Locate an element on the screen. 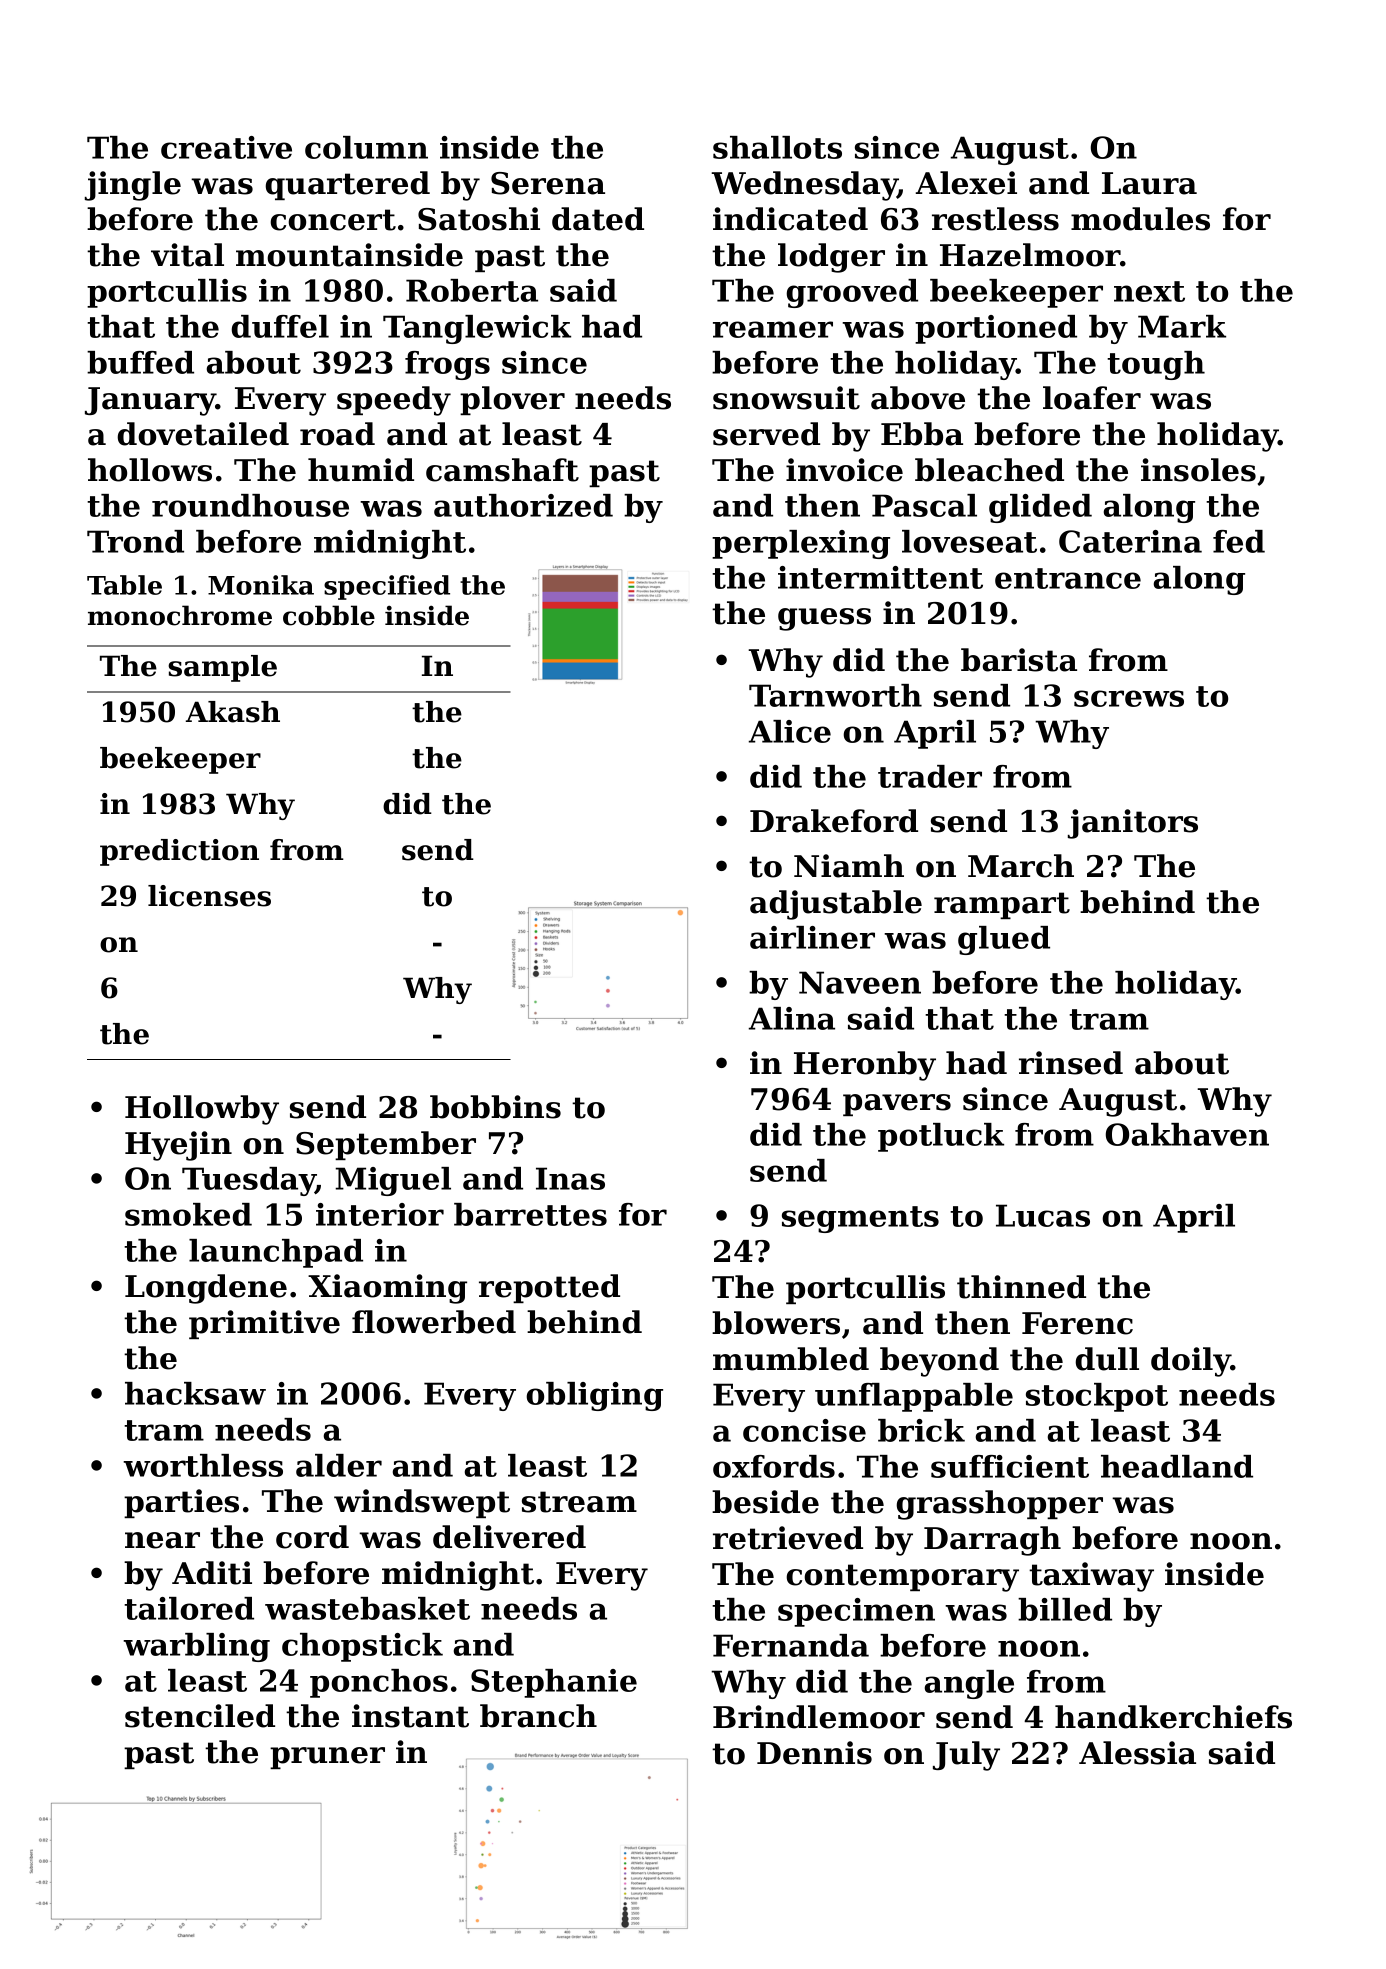 This screenshot has height=1969, width=1386. reamer is located at coordinates (773, 329).
